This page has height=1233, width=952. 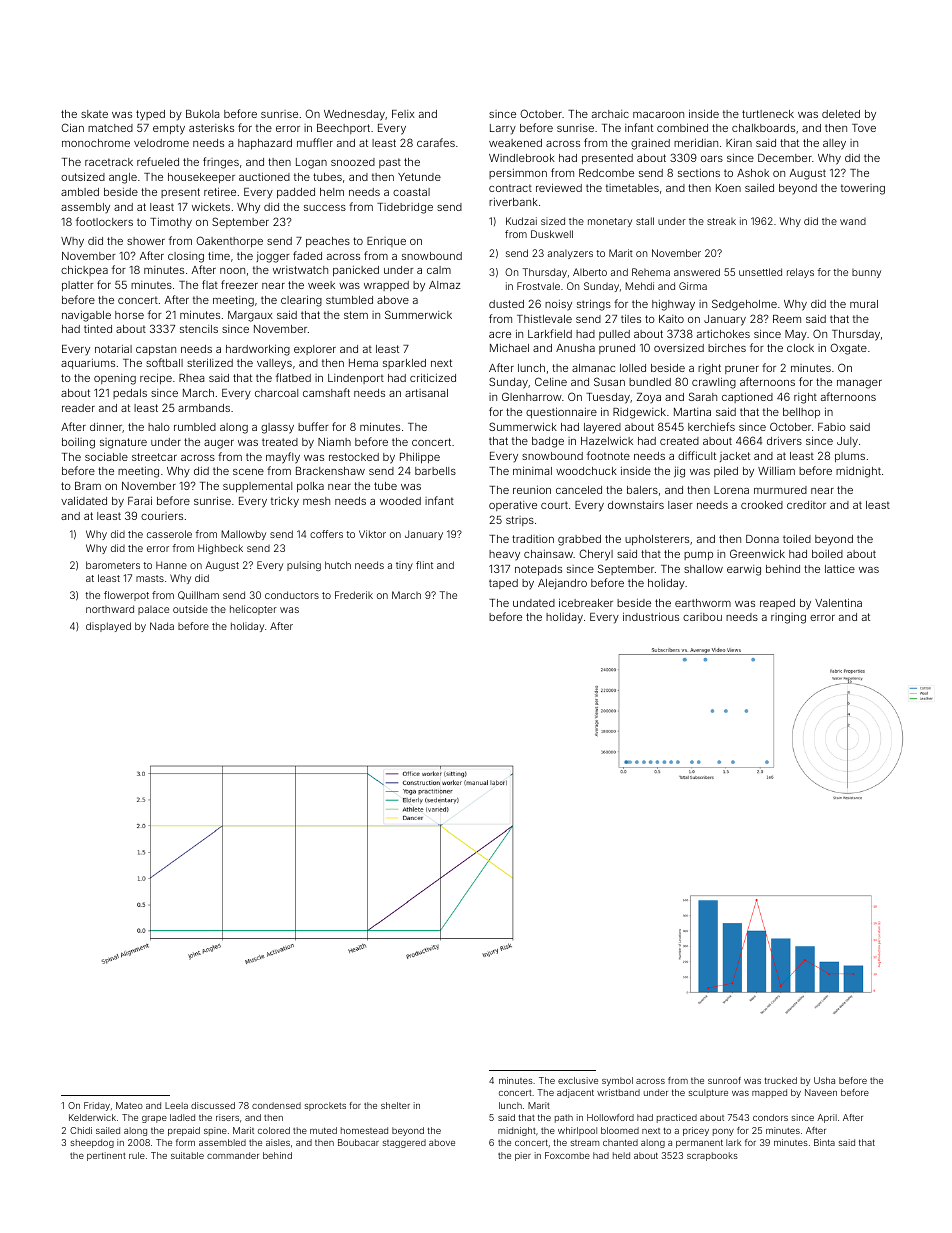 I want to click on prepaid, so click(x=184, y=1131).
